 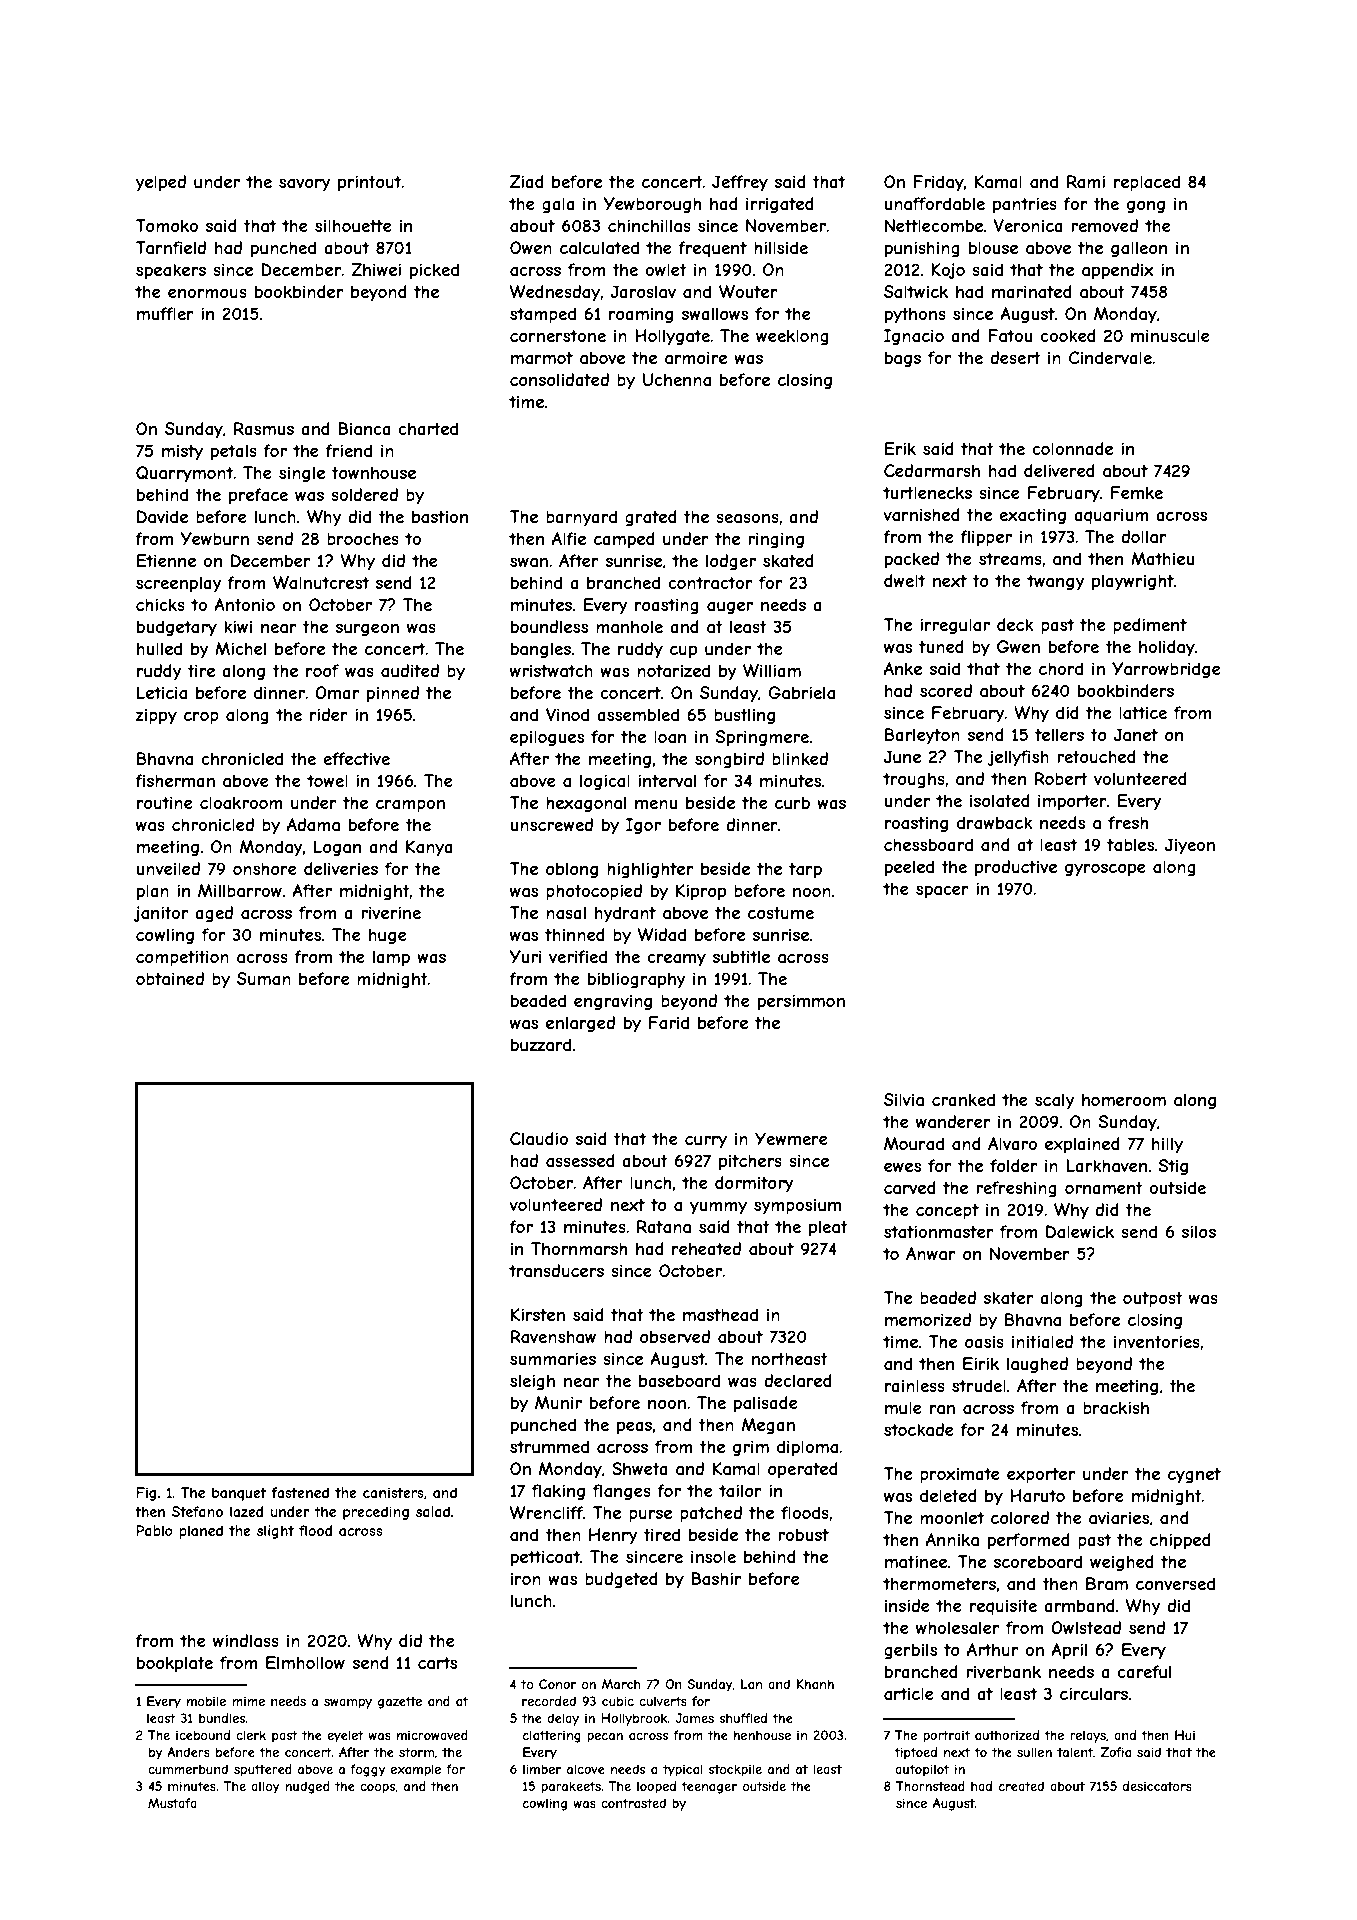 I want to click on robust, so click(x=803, y=1534).
